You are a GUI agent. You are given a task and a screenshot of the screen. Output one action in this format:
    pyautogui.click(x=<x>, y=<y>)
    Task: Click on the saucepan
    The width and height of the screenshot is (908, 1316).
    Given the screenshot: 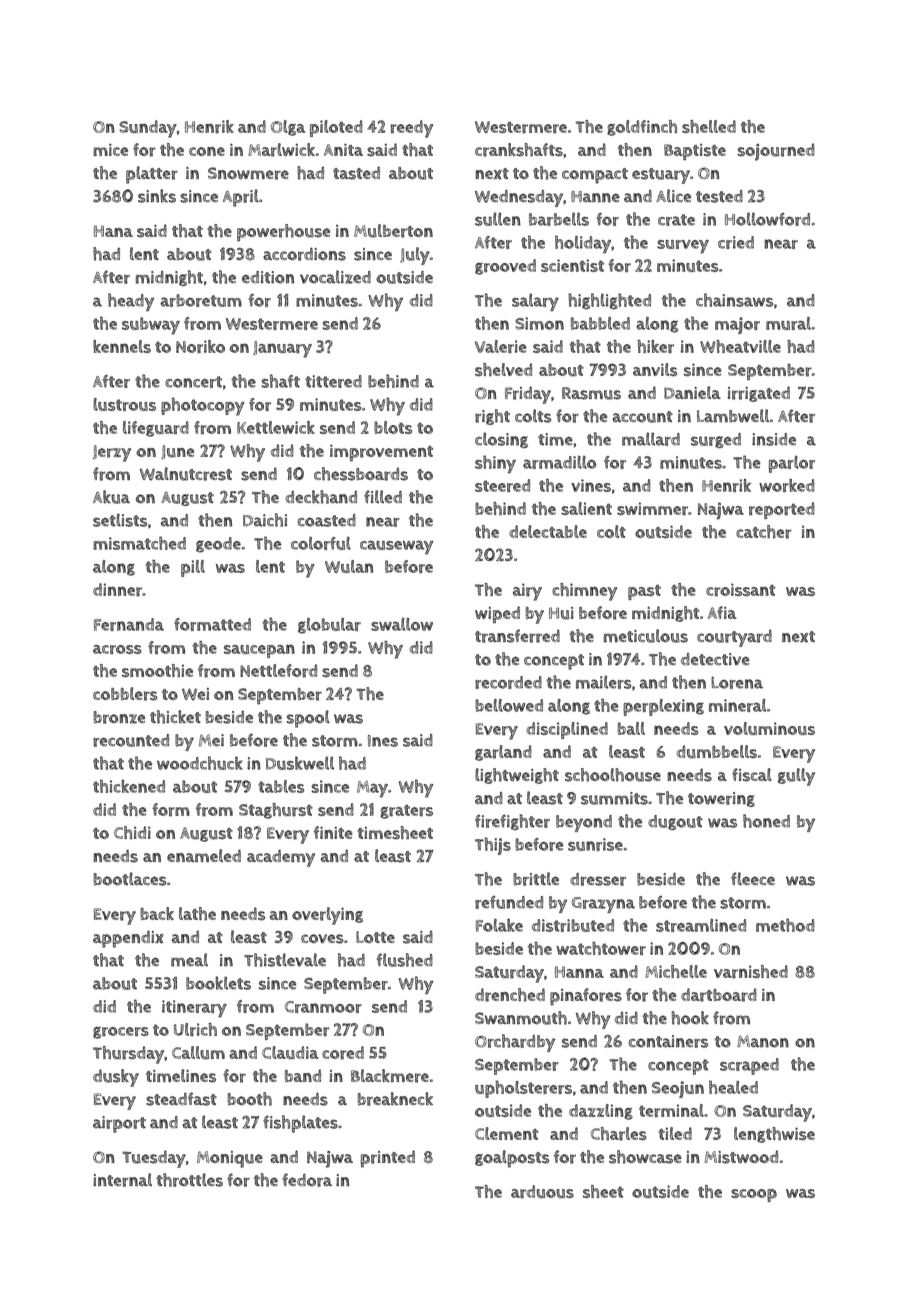 What is the action you would take?
    pyautogui.click(x=259, y=651)
